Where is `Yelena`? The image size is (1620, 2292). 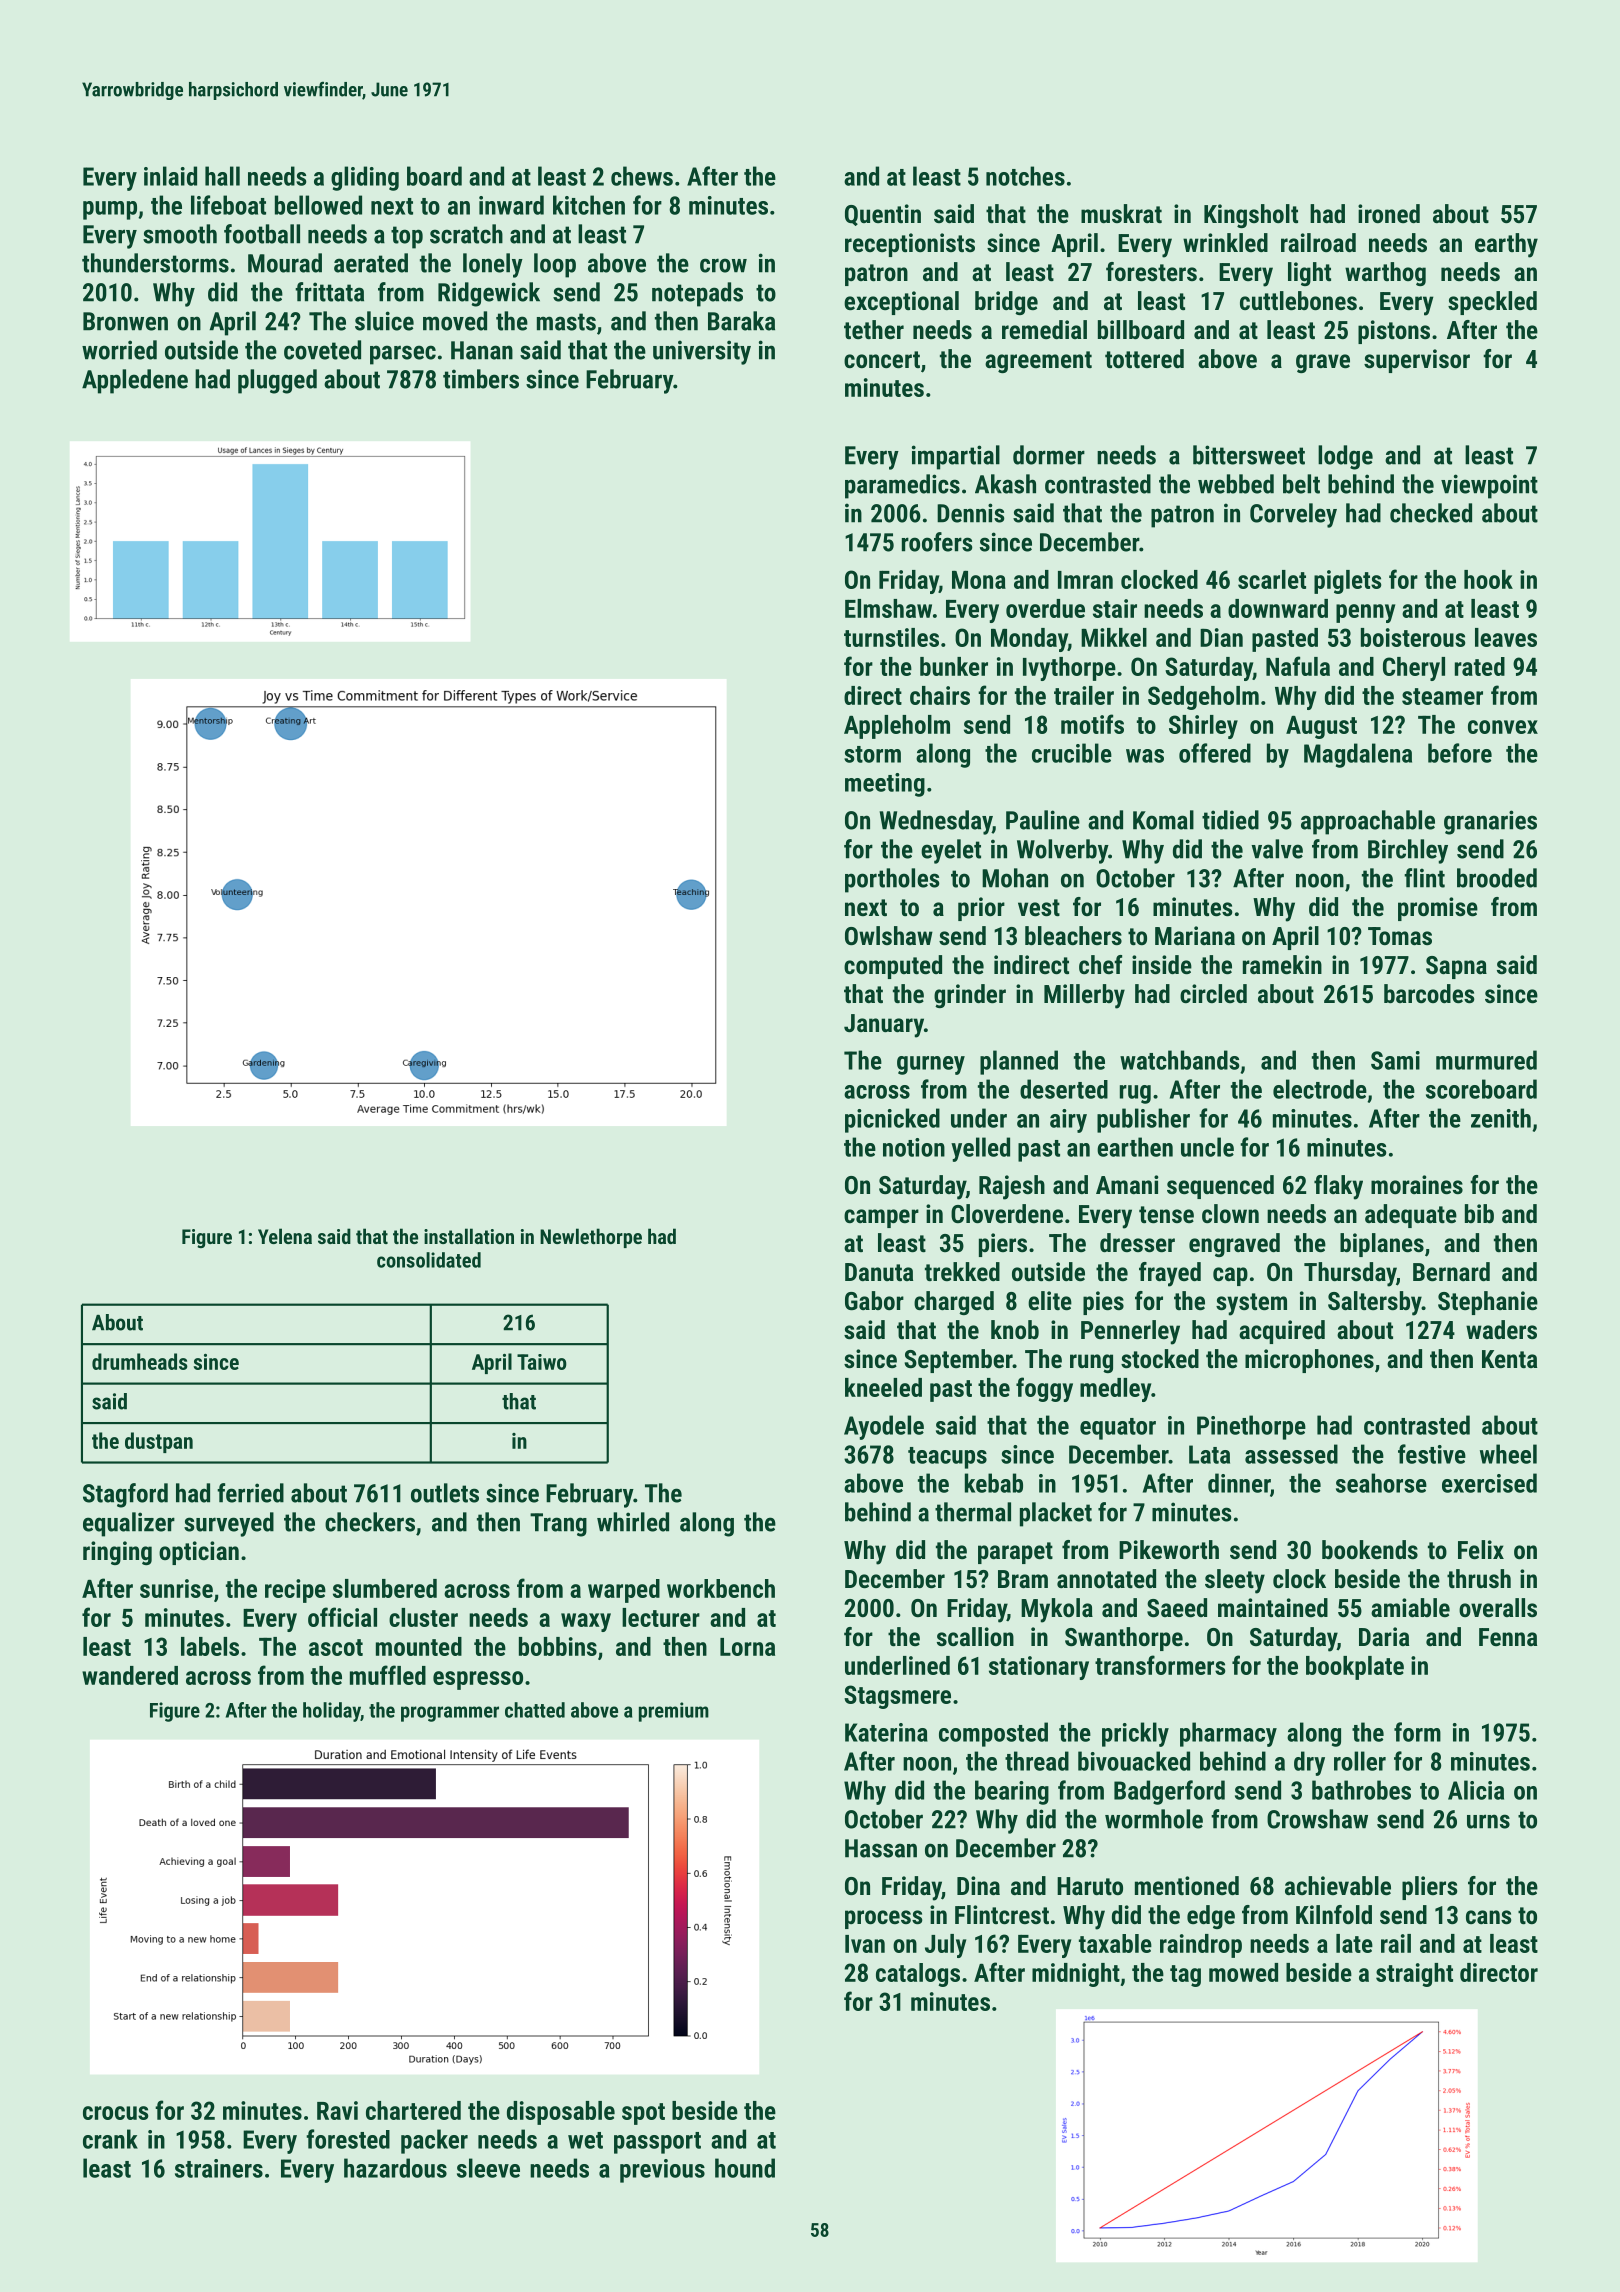
Yelena is located at coordinates (285, 1236).
